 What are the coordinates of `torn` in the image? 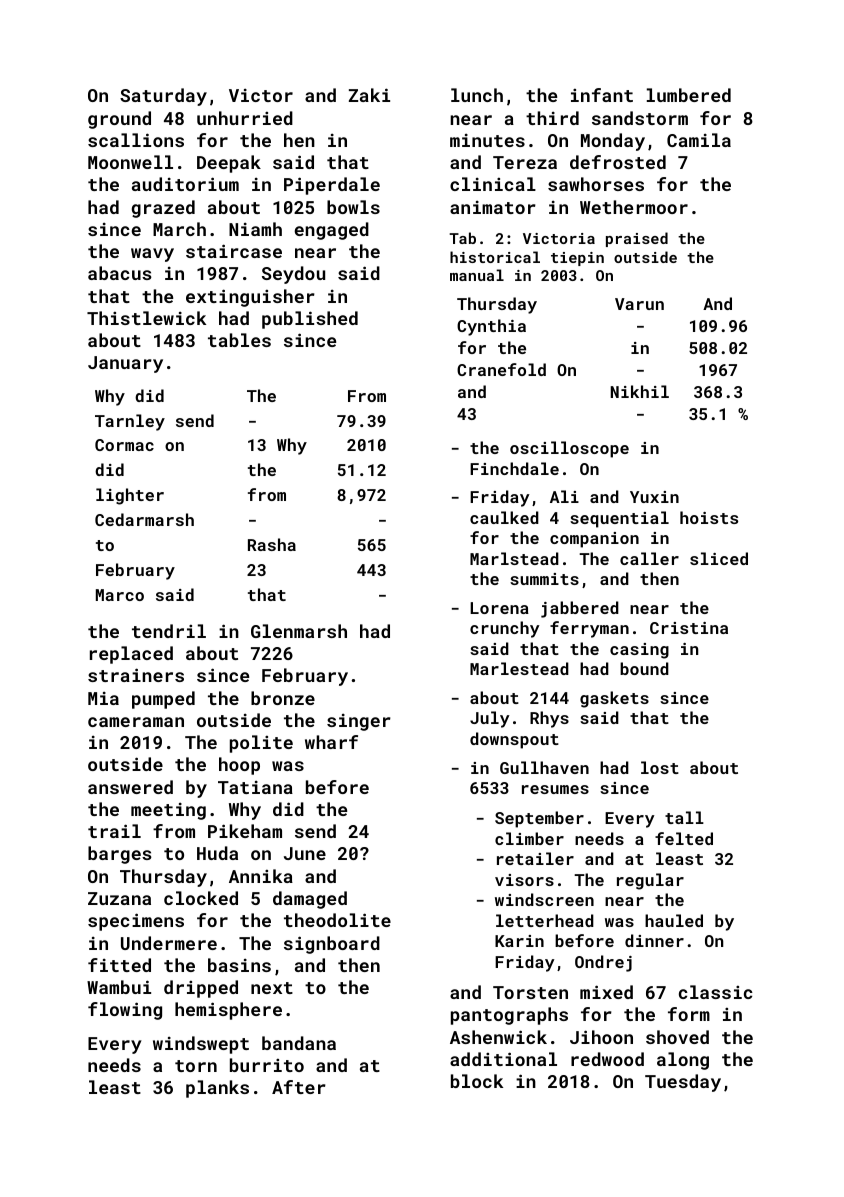 It's located at (196, 1066).
